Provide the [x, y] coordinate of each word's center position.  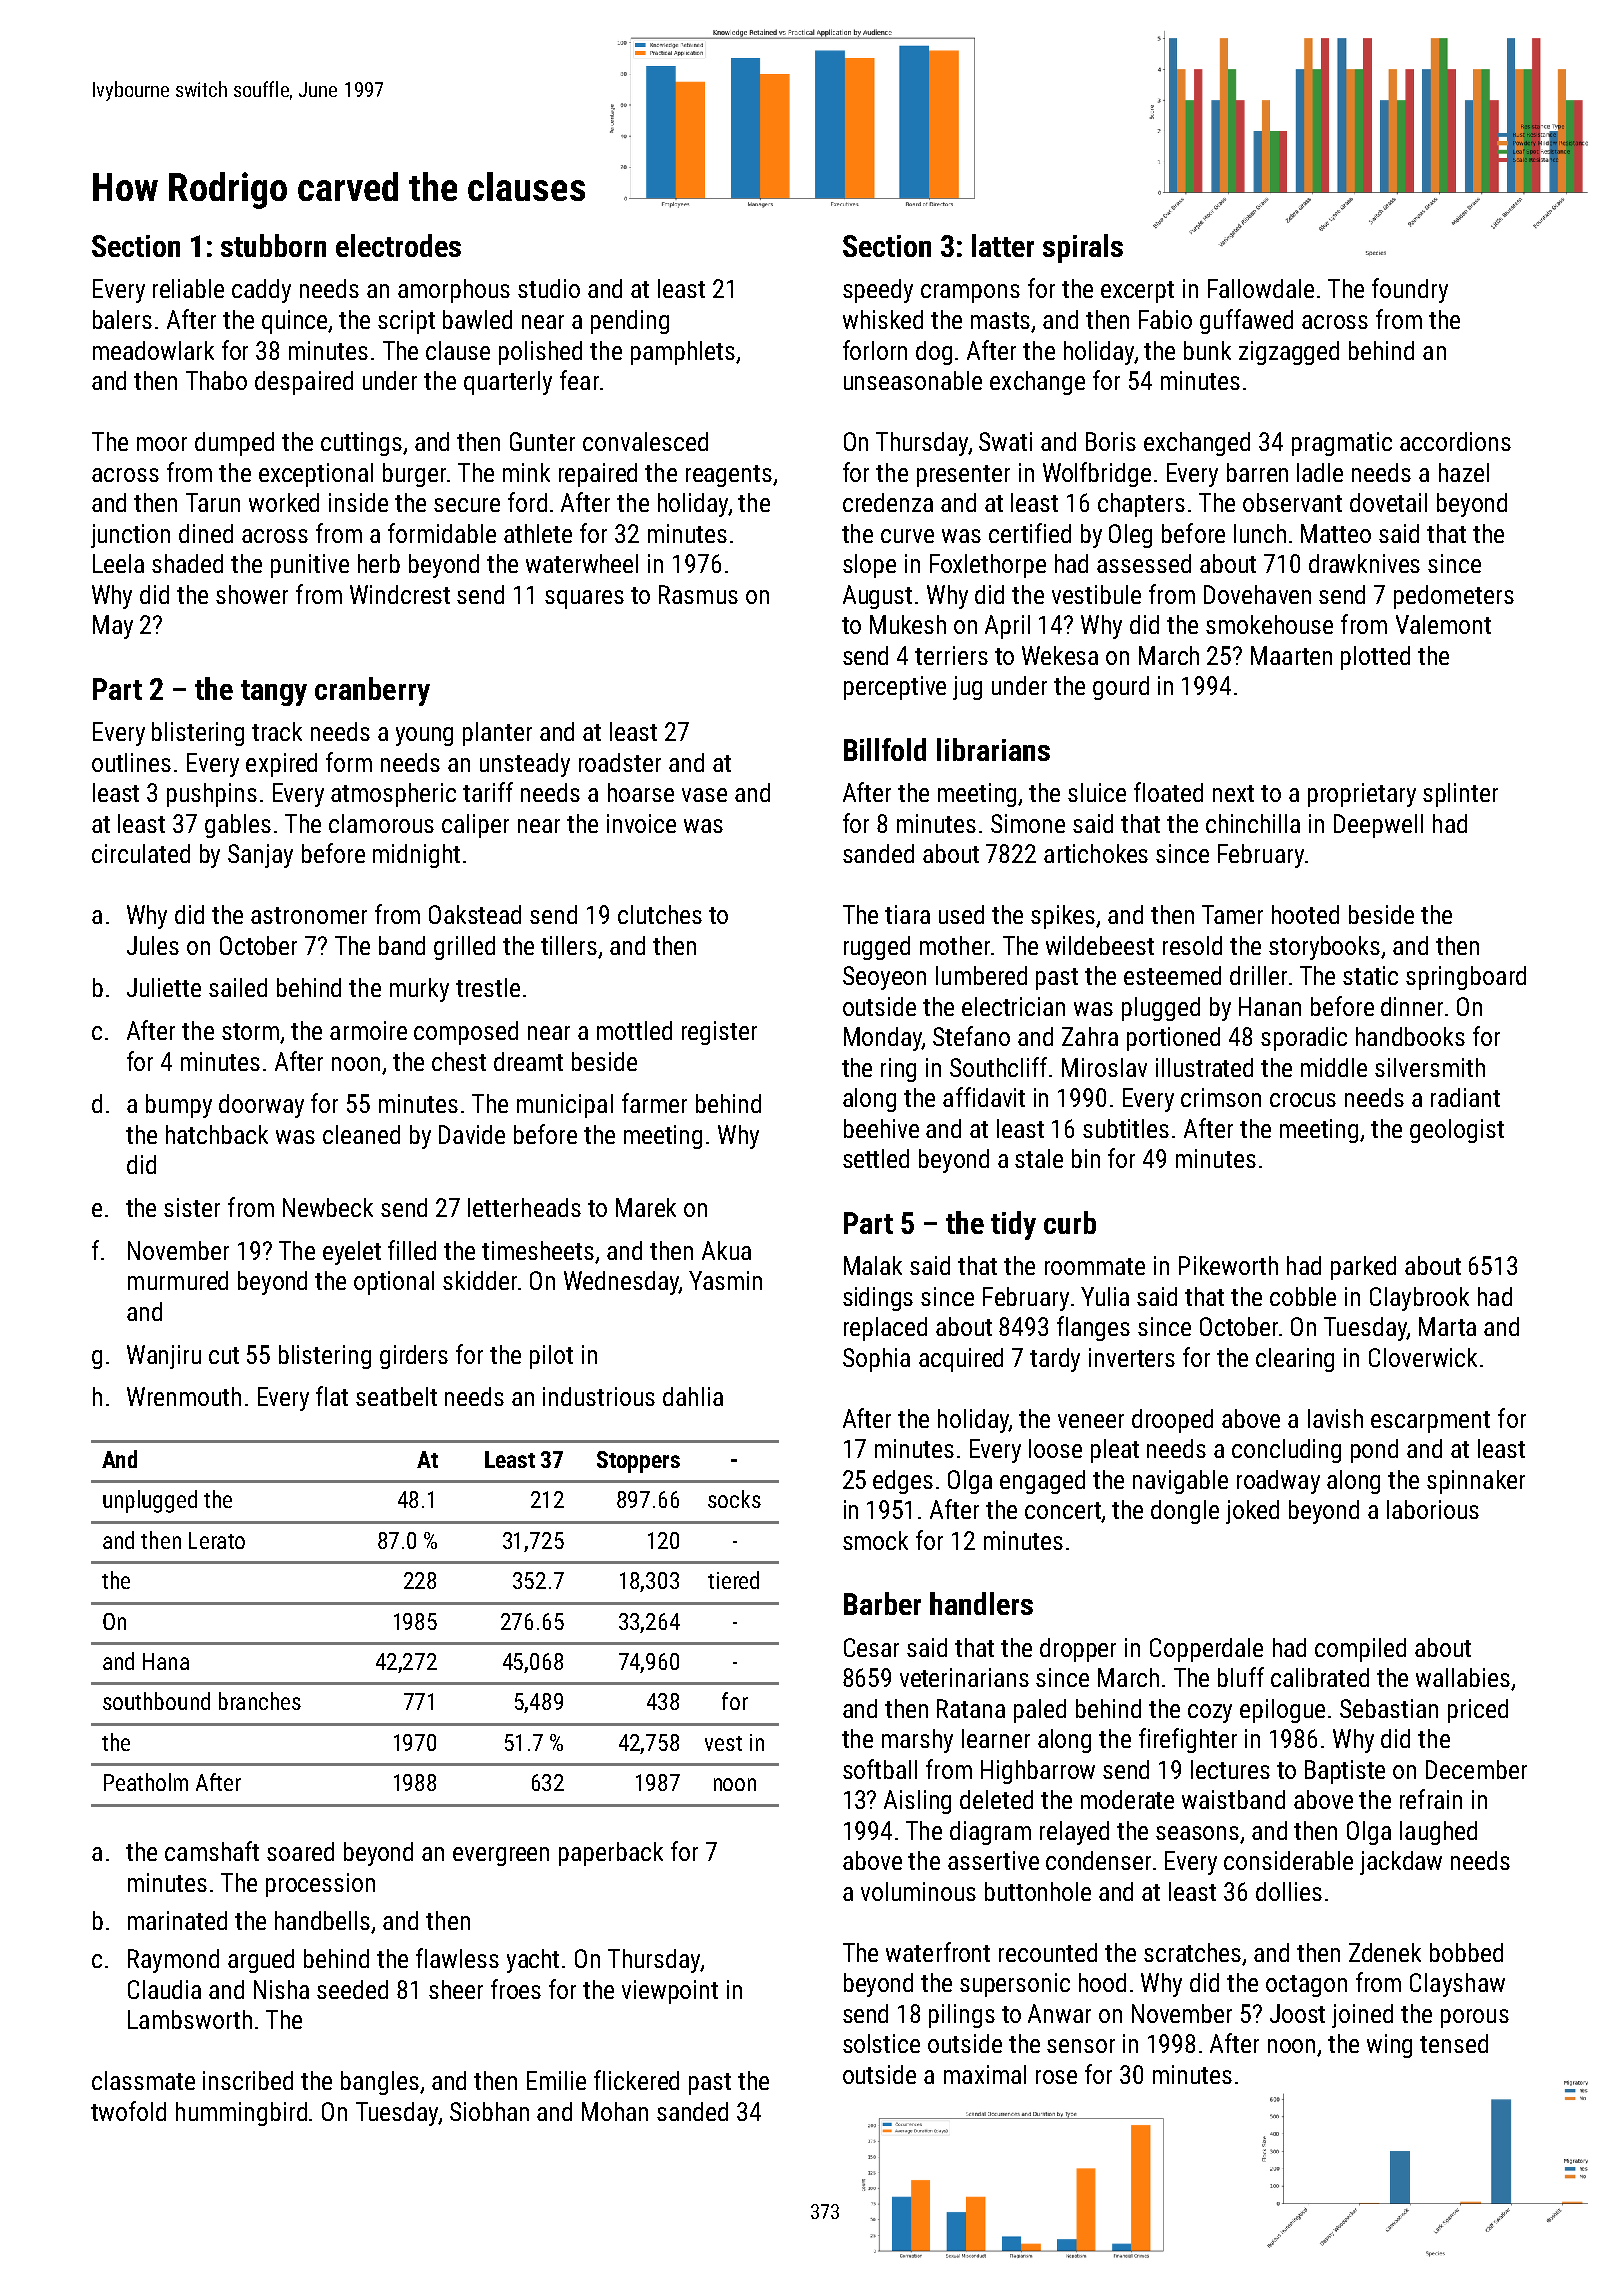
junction [130, 536]
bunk [1207, 350]
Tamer [1232, 914]
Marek [646, 1207]
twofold [128, 2111]
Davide [472, 1134]
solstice [881, 2043]
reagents [729, 476]
